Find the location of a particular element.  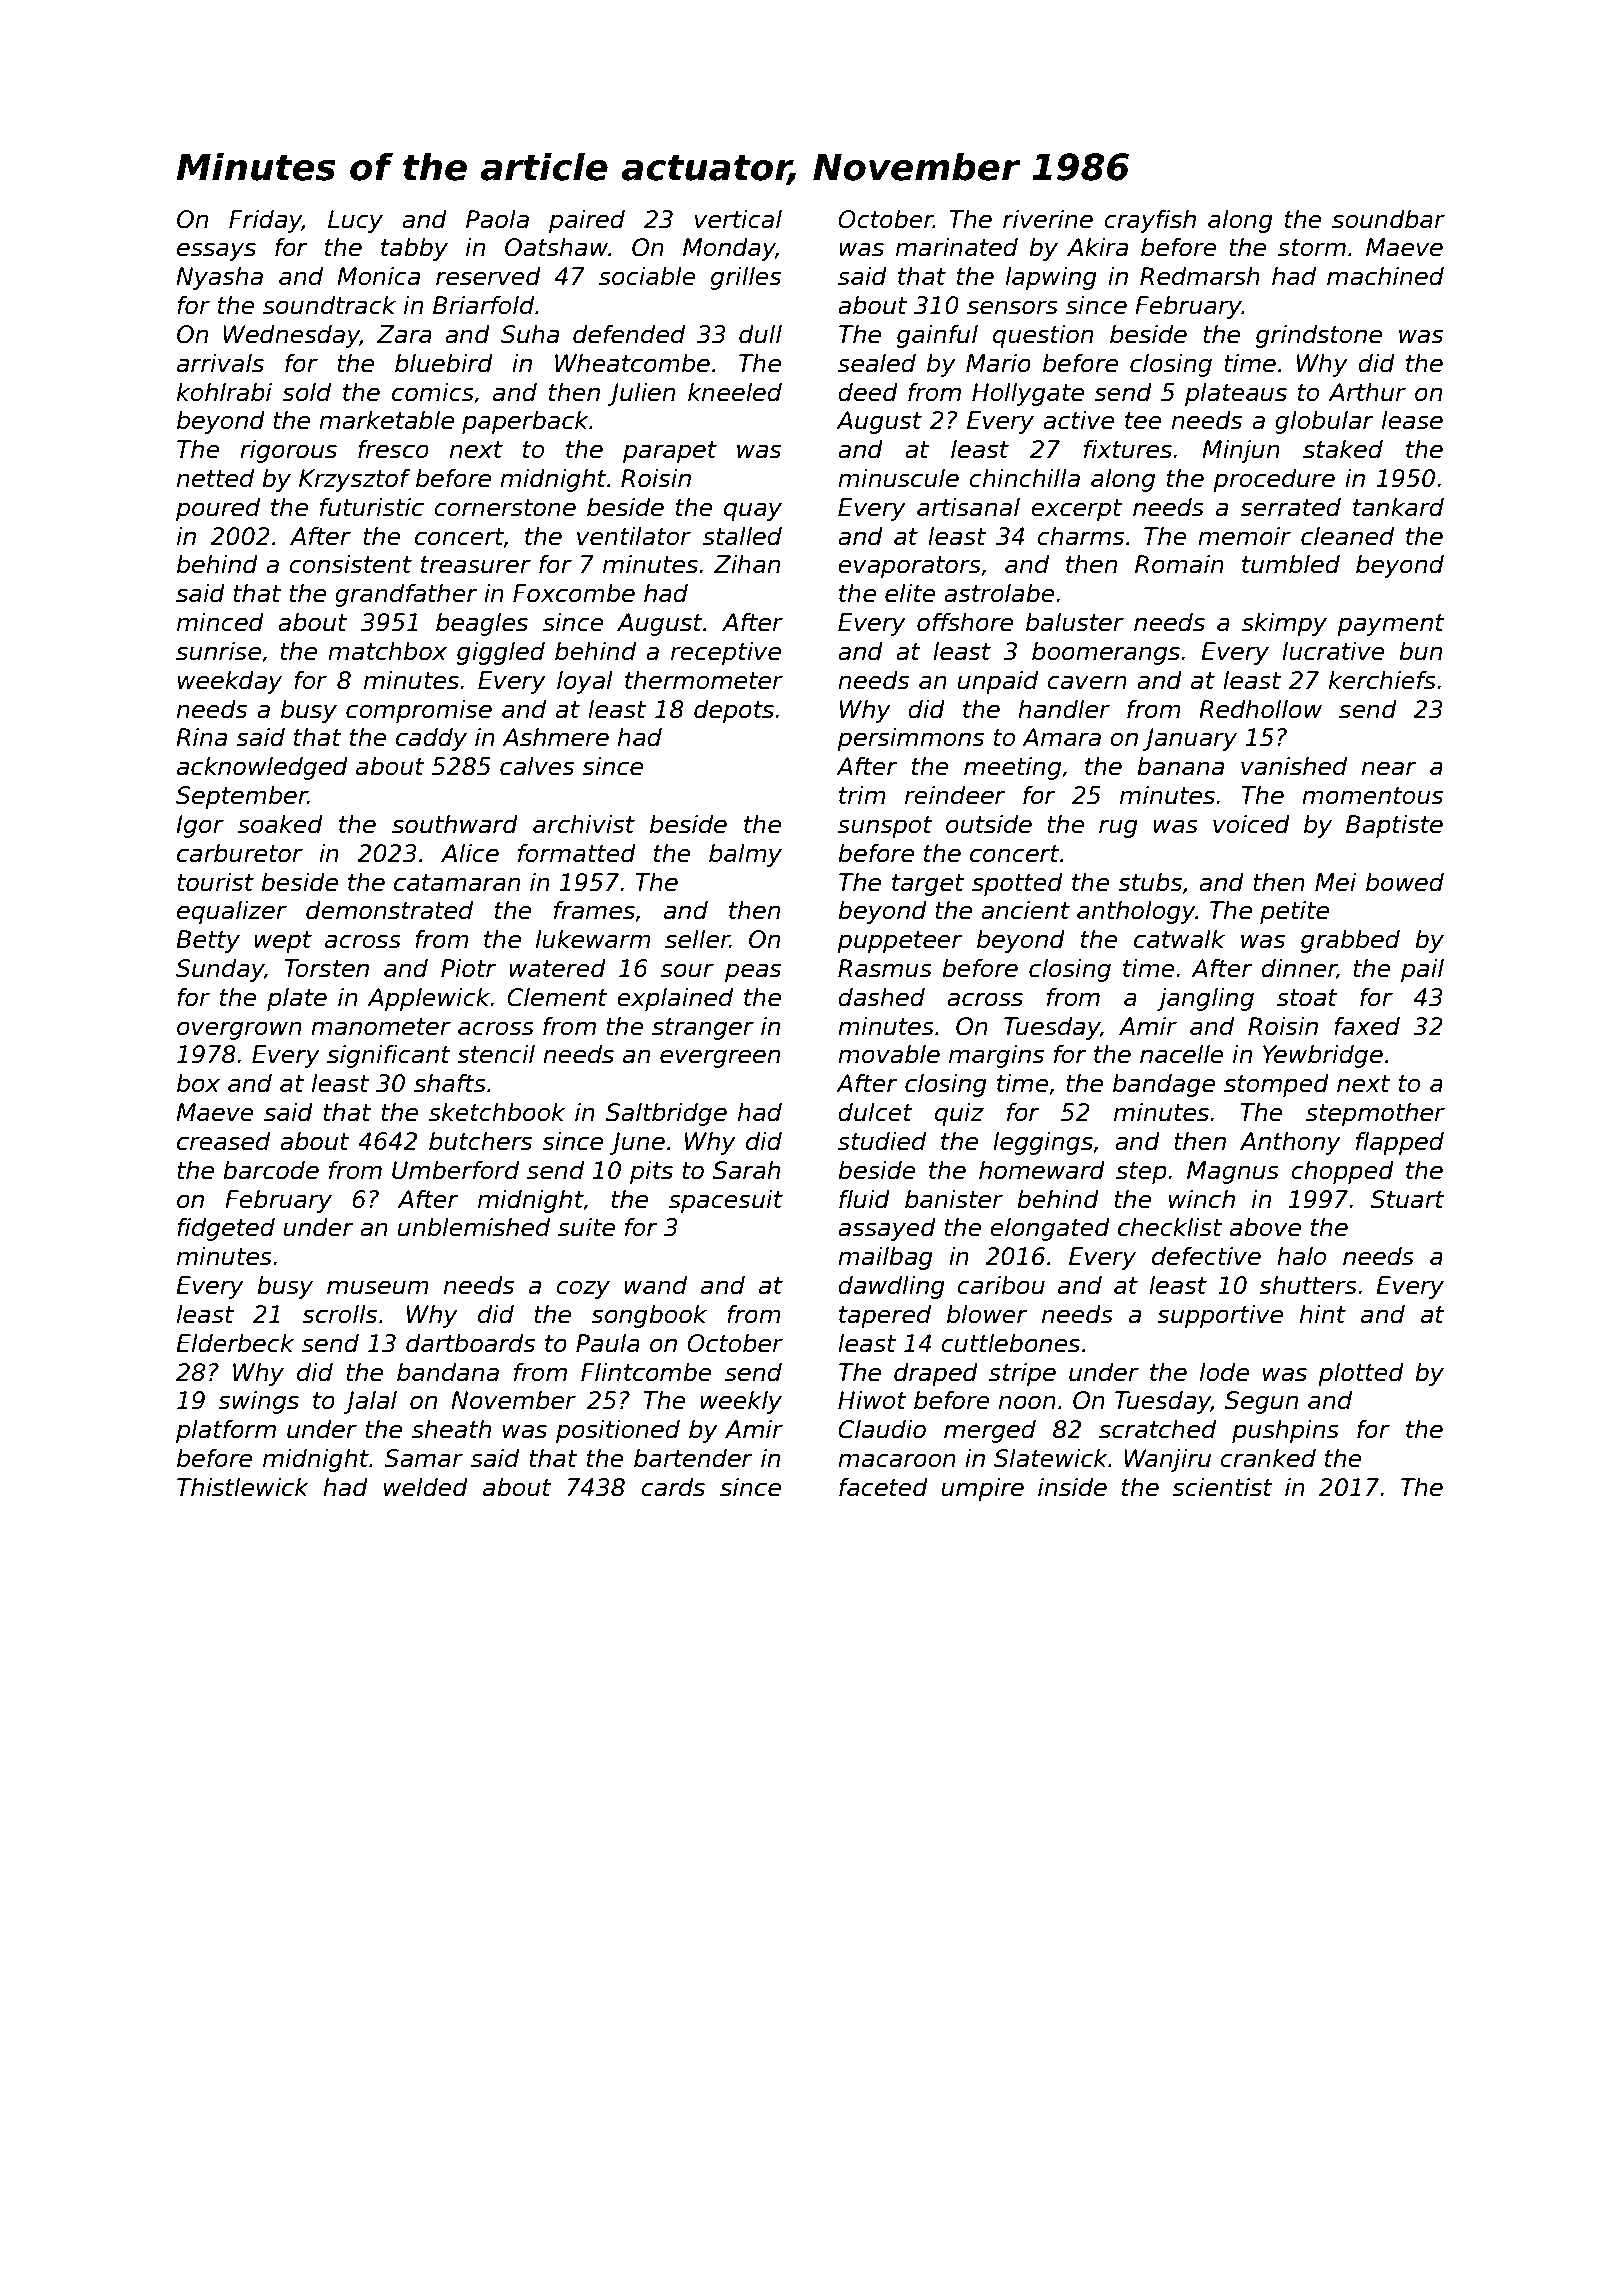

cleaned is located at coordinates (1347, 536).
